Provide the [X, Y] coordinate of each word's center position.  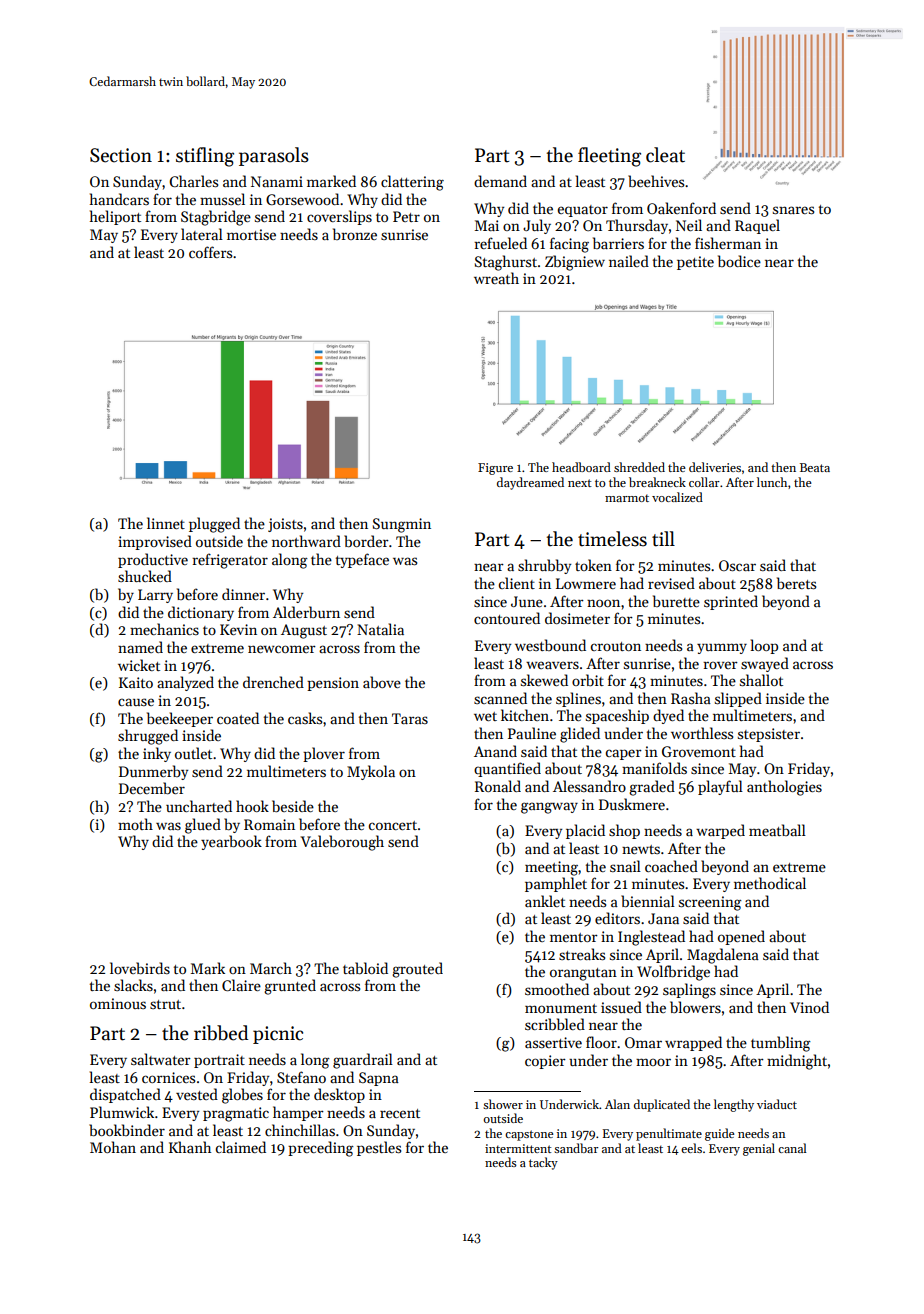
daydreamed [530, 483]
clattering [412, 183]
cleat [665, 155]
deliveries [715, 467]
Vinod [809, 1007]
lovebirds [140, 968]
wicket [139, 665]
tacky [543, 1163]
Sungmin [402, 525]
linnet [166, 523]
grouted [417, 970]
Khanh [190, 1147]
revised [671, 583]
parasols [274, 156]
